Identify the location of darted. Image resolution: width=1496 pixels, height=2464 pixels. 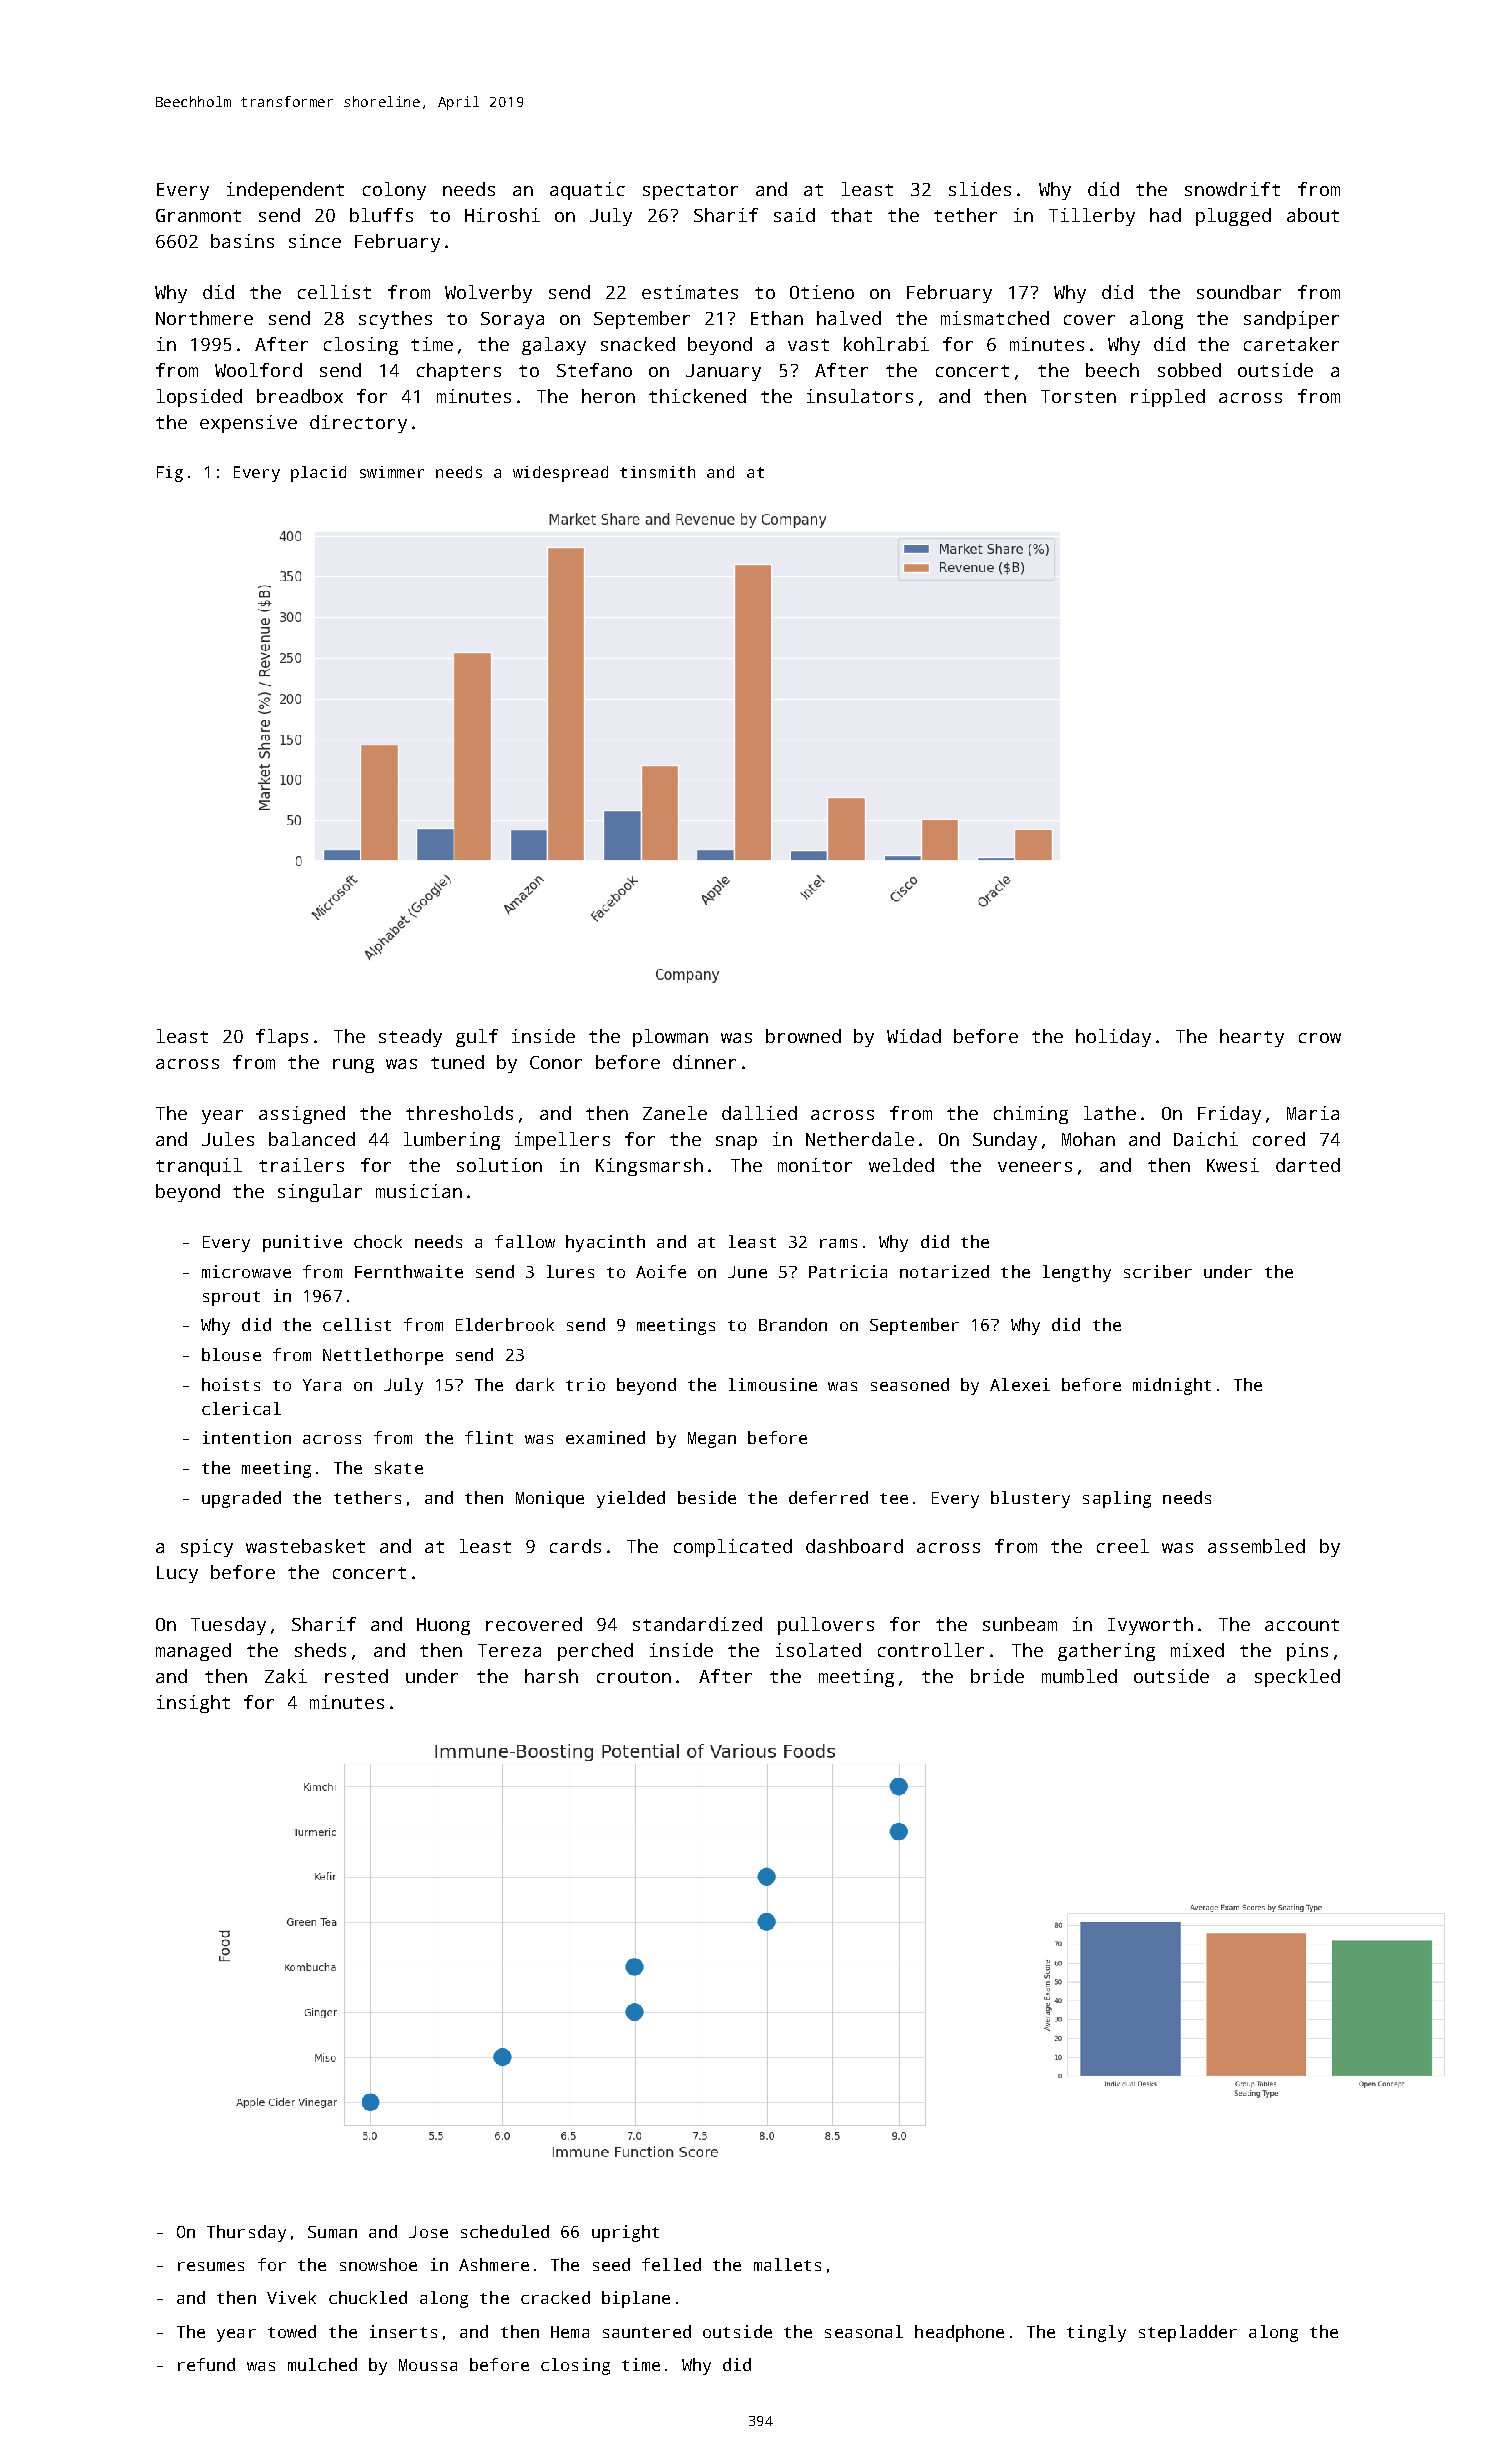
(1308, 1165).
